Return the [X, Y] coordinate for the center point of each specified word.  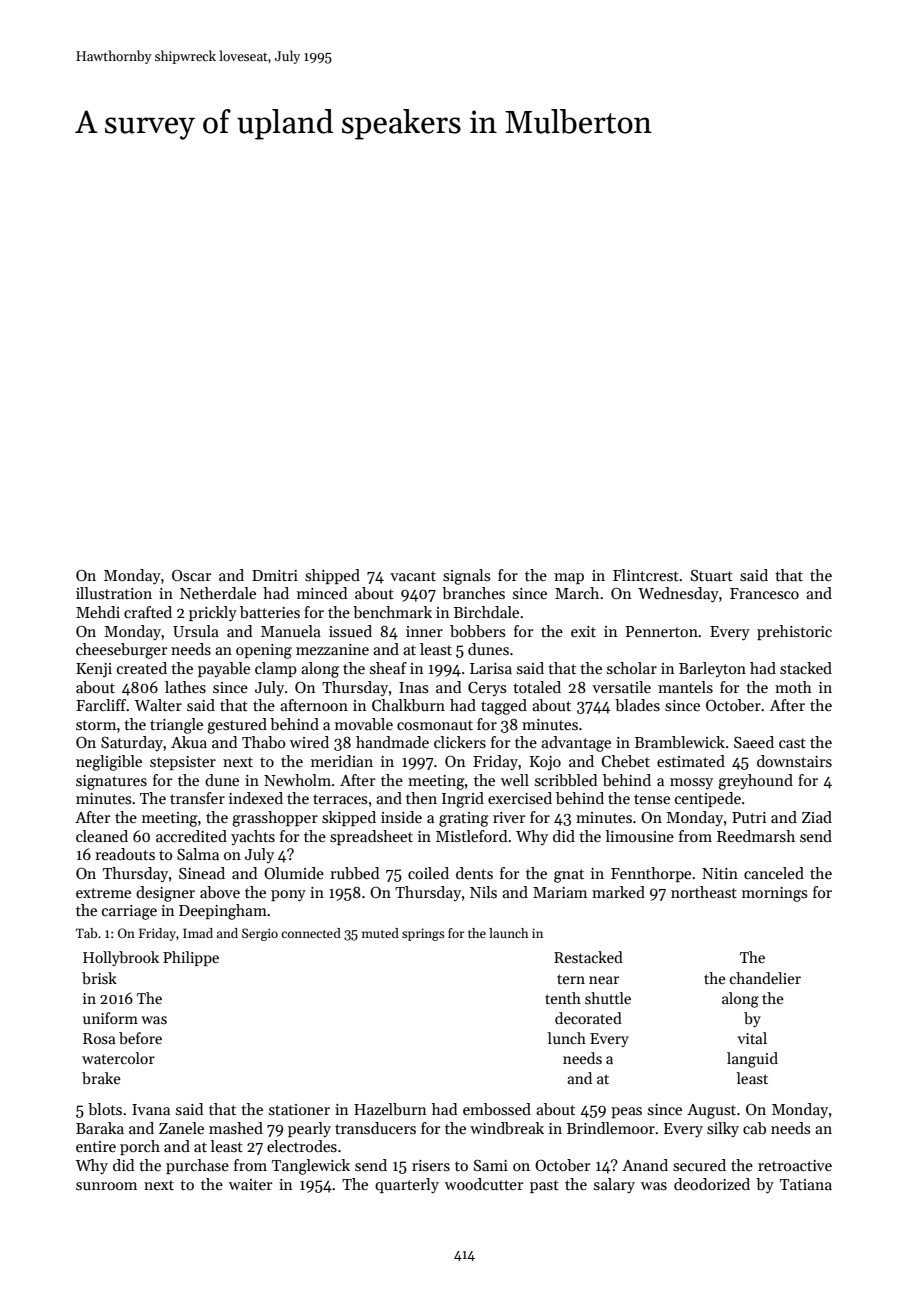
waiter [250, 1184]
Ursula [196, 631]
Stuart [712, 575]
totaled [537, 687]
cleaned [102, 836]
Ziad [817, 817]
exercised [520, 798]
